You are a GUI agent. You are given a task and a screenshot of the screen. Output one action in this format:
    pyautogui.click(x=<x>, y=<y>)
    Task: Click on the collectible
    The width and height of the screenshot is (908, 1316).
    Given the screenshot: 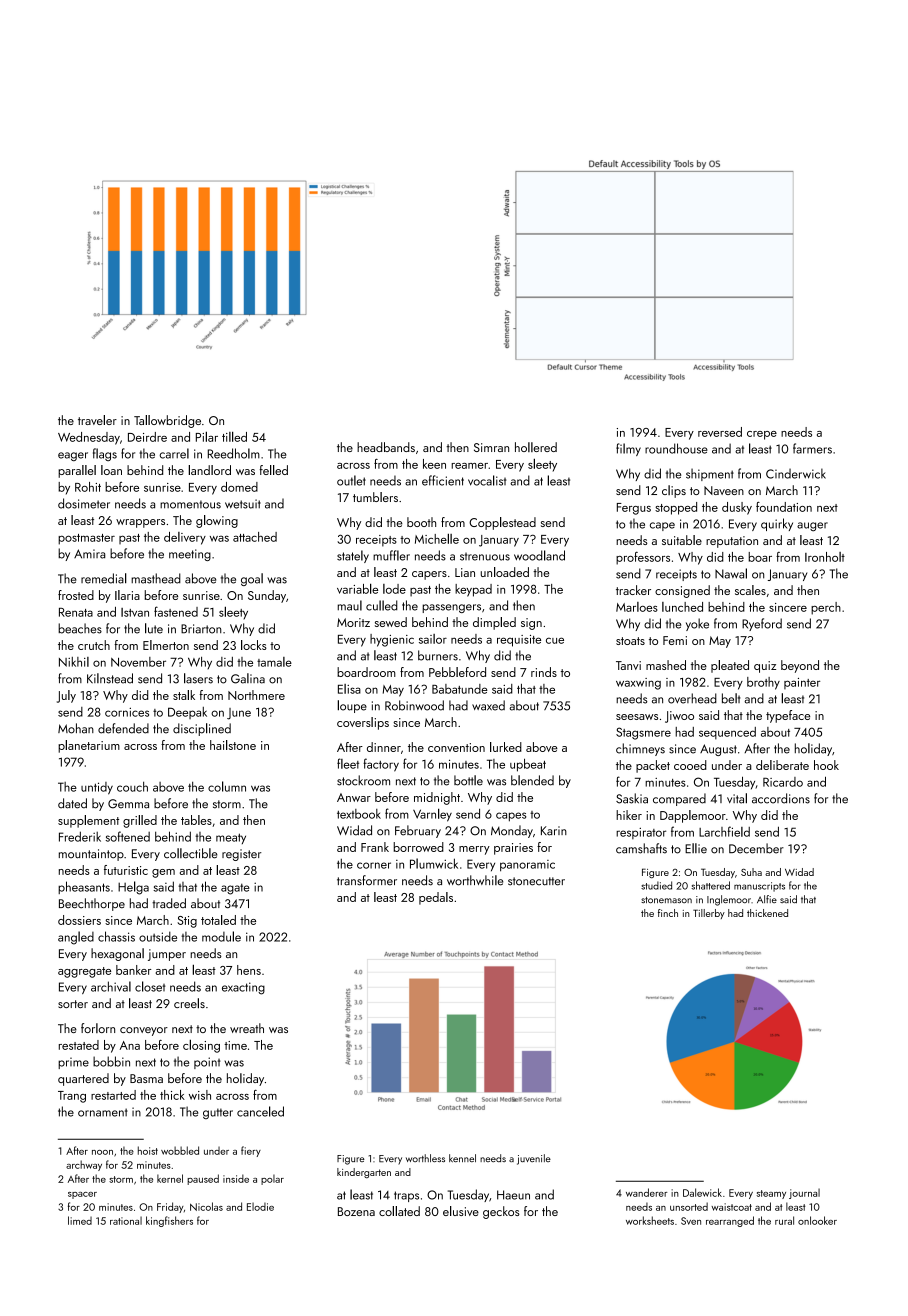 What is the action you would take?
    pyautogui.click(x=191, y=853)
